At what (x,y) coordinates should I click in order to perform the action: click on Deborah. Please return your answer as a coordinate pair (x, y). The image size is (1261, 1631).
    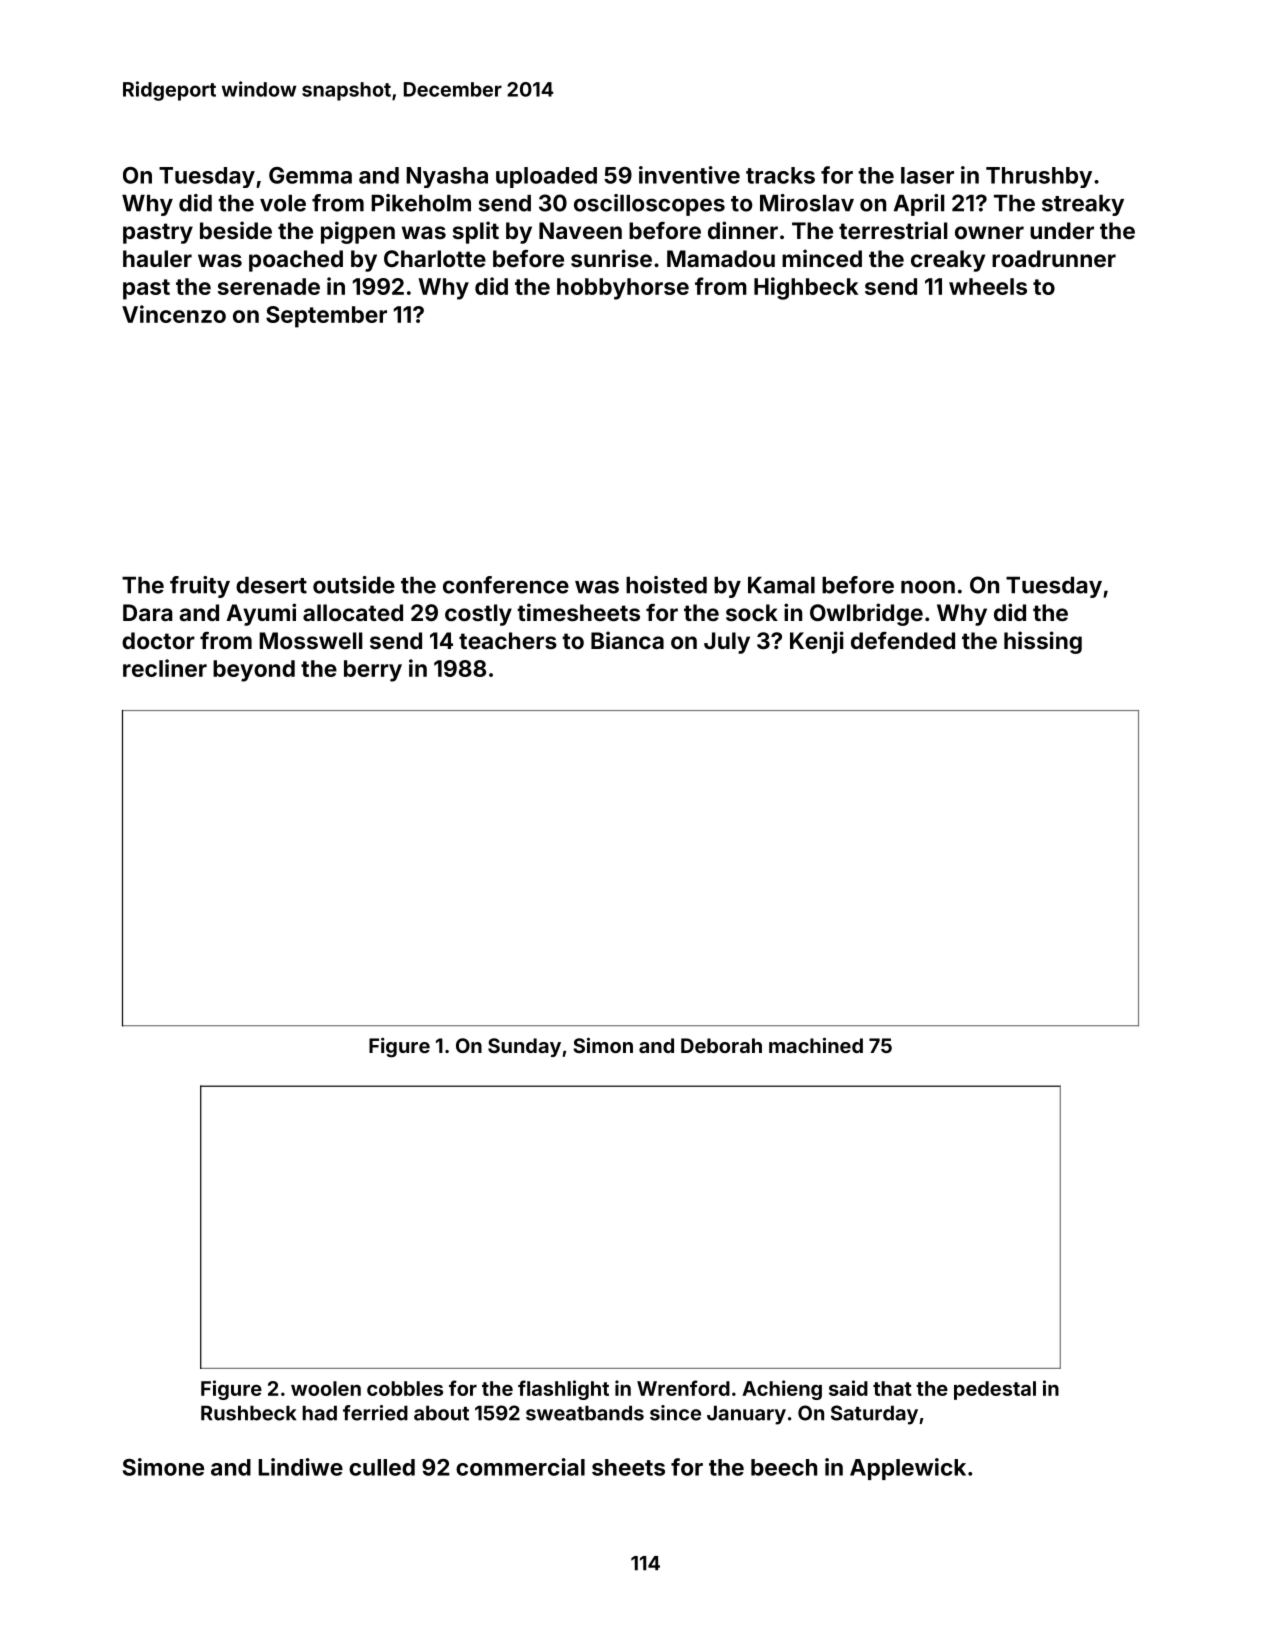
    Looking at the image, I should click on (721, 1045).
